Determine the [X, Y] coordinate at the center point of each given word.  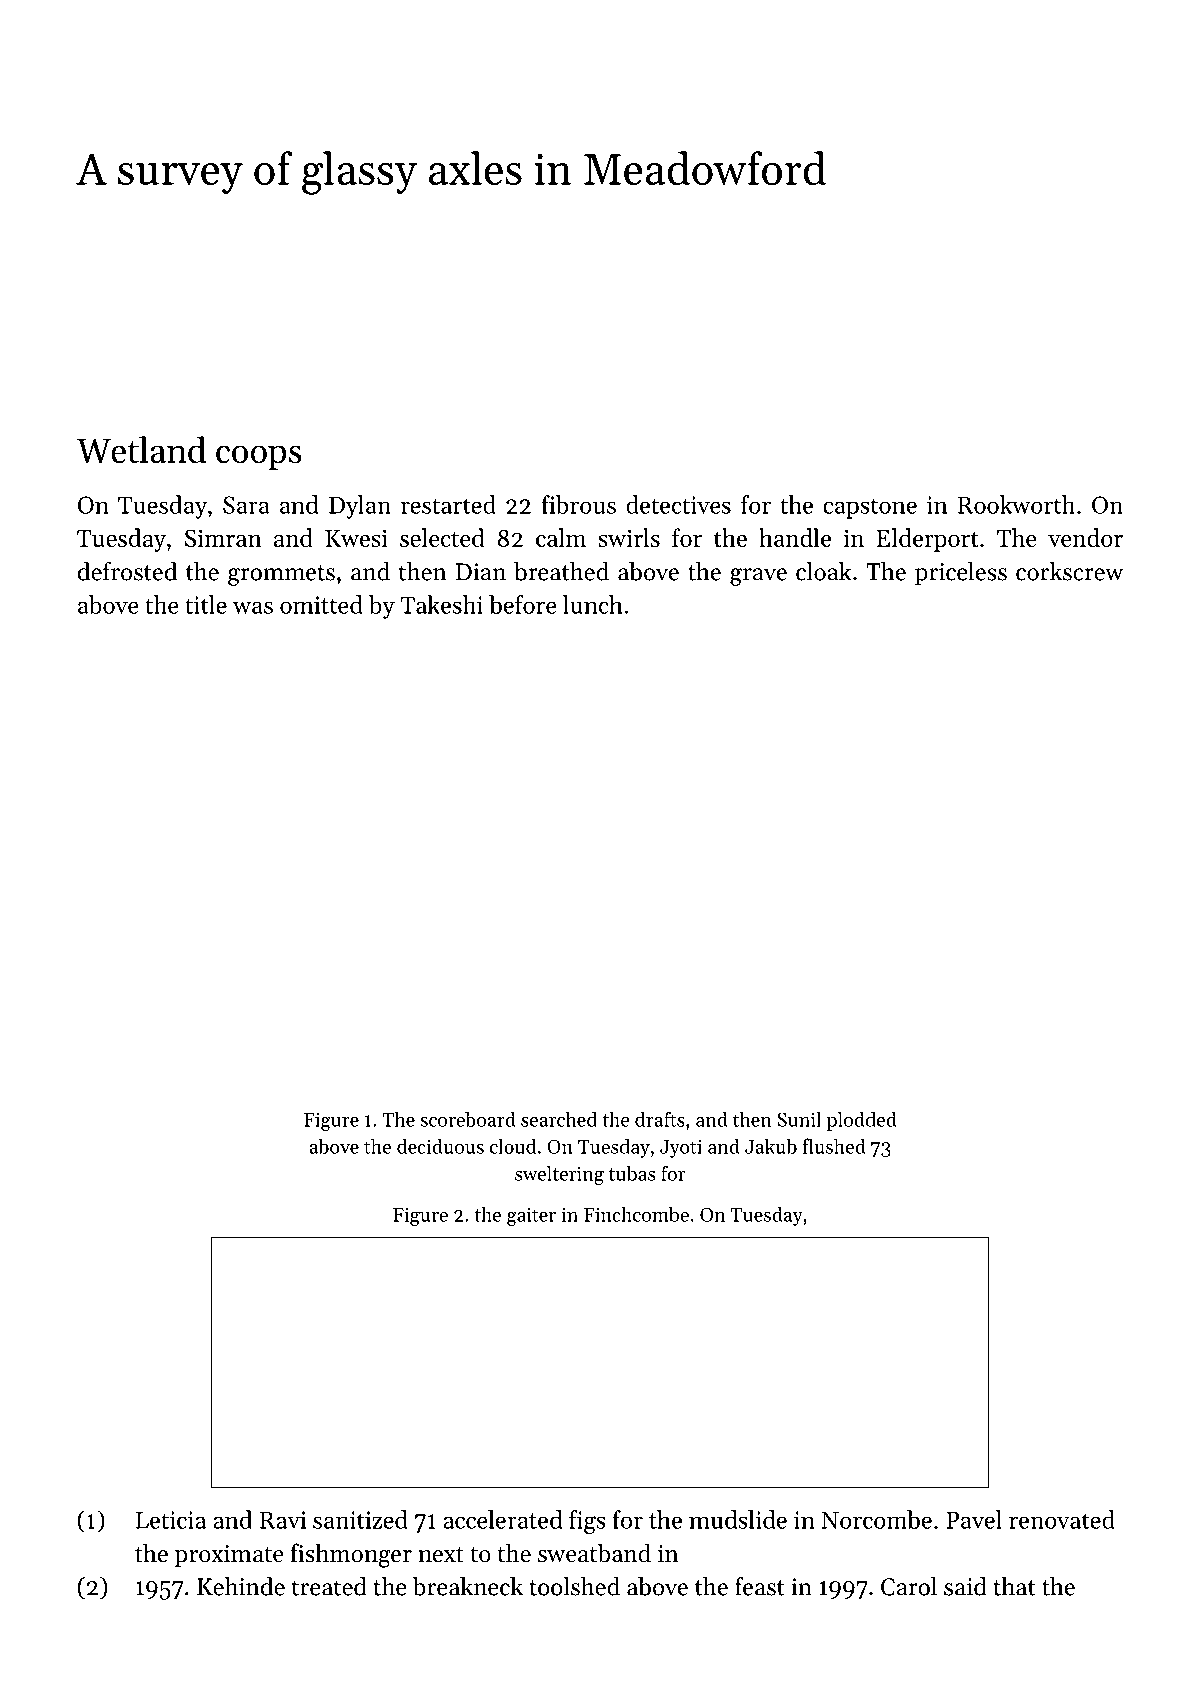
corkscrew [1069, 571]
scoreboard [468, 1119]
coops [259, 457]
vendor [1085, 537]
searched [559, 1119]
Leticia [171, 1520]
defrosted [127, 571]
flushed [834, 1146]
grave [758, 577]
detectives [678, 504]
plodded [861, 1121]
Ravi [283, 1520]
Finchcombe [636, 1214]
